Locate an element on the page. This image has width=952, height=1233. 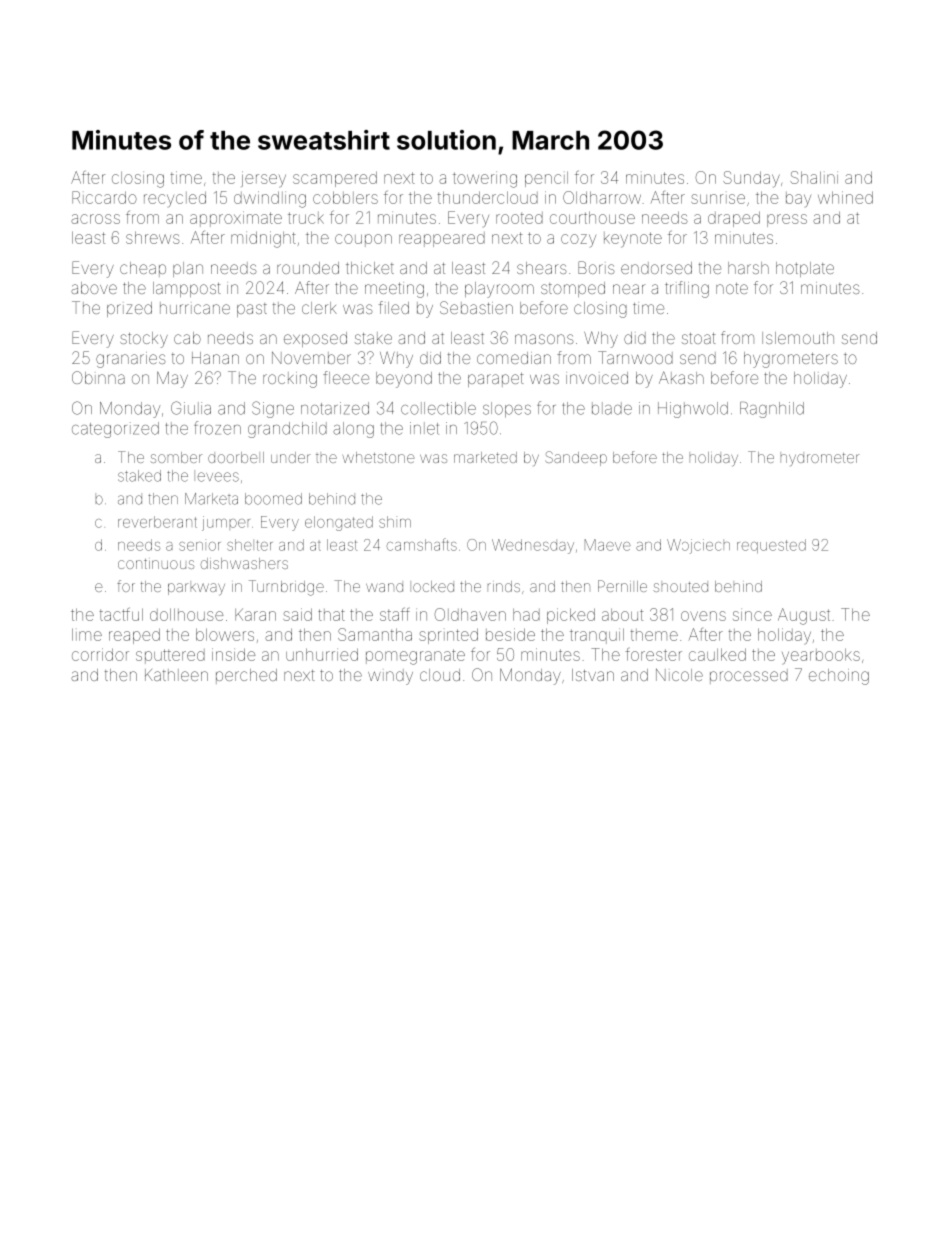
sputtered is located at coordinates (170, 656).
